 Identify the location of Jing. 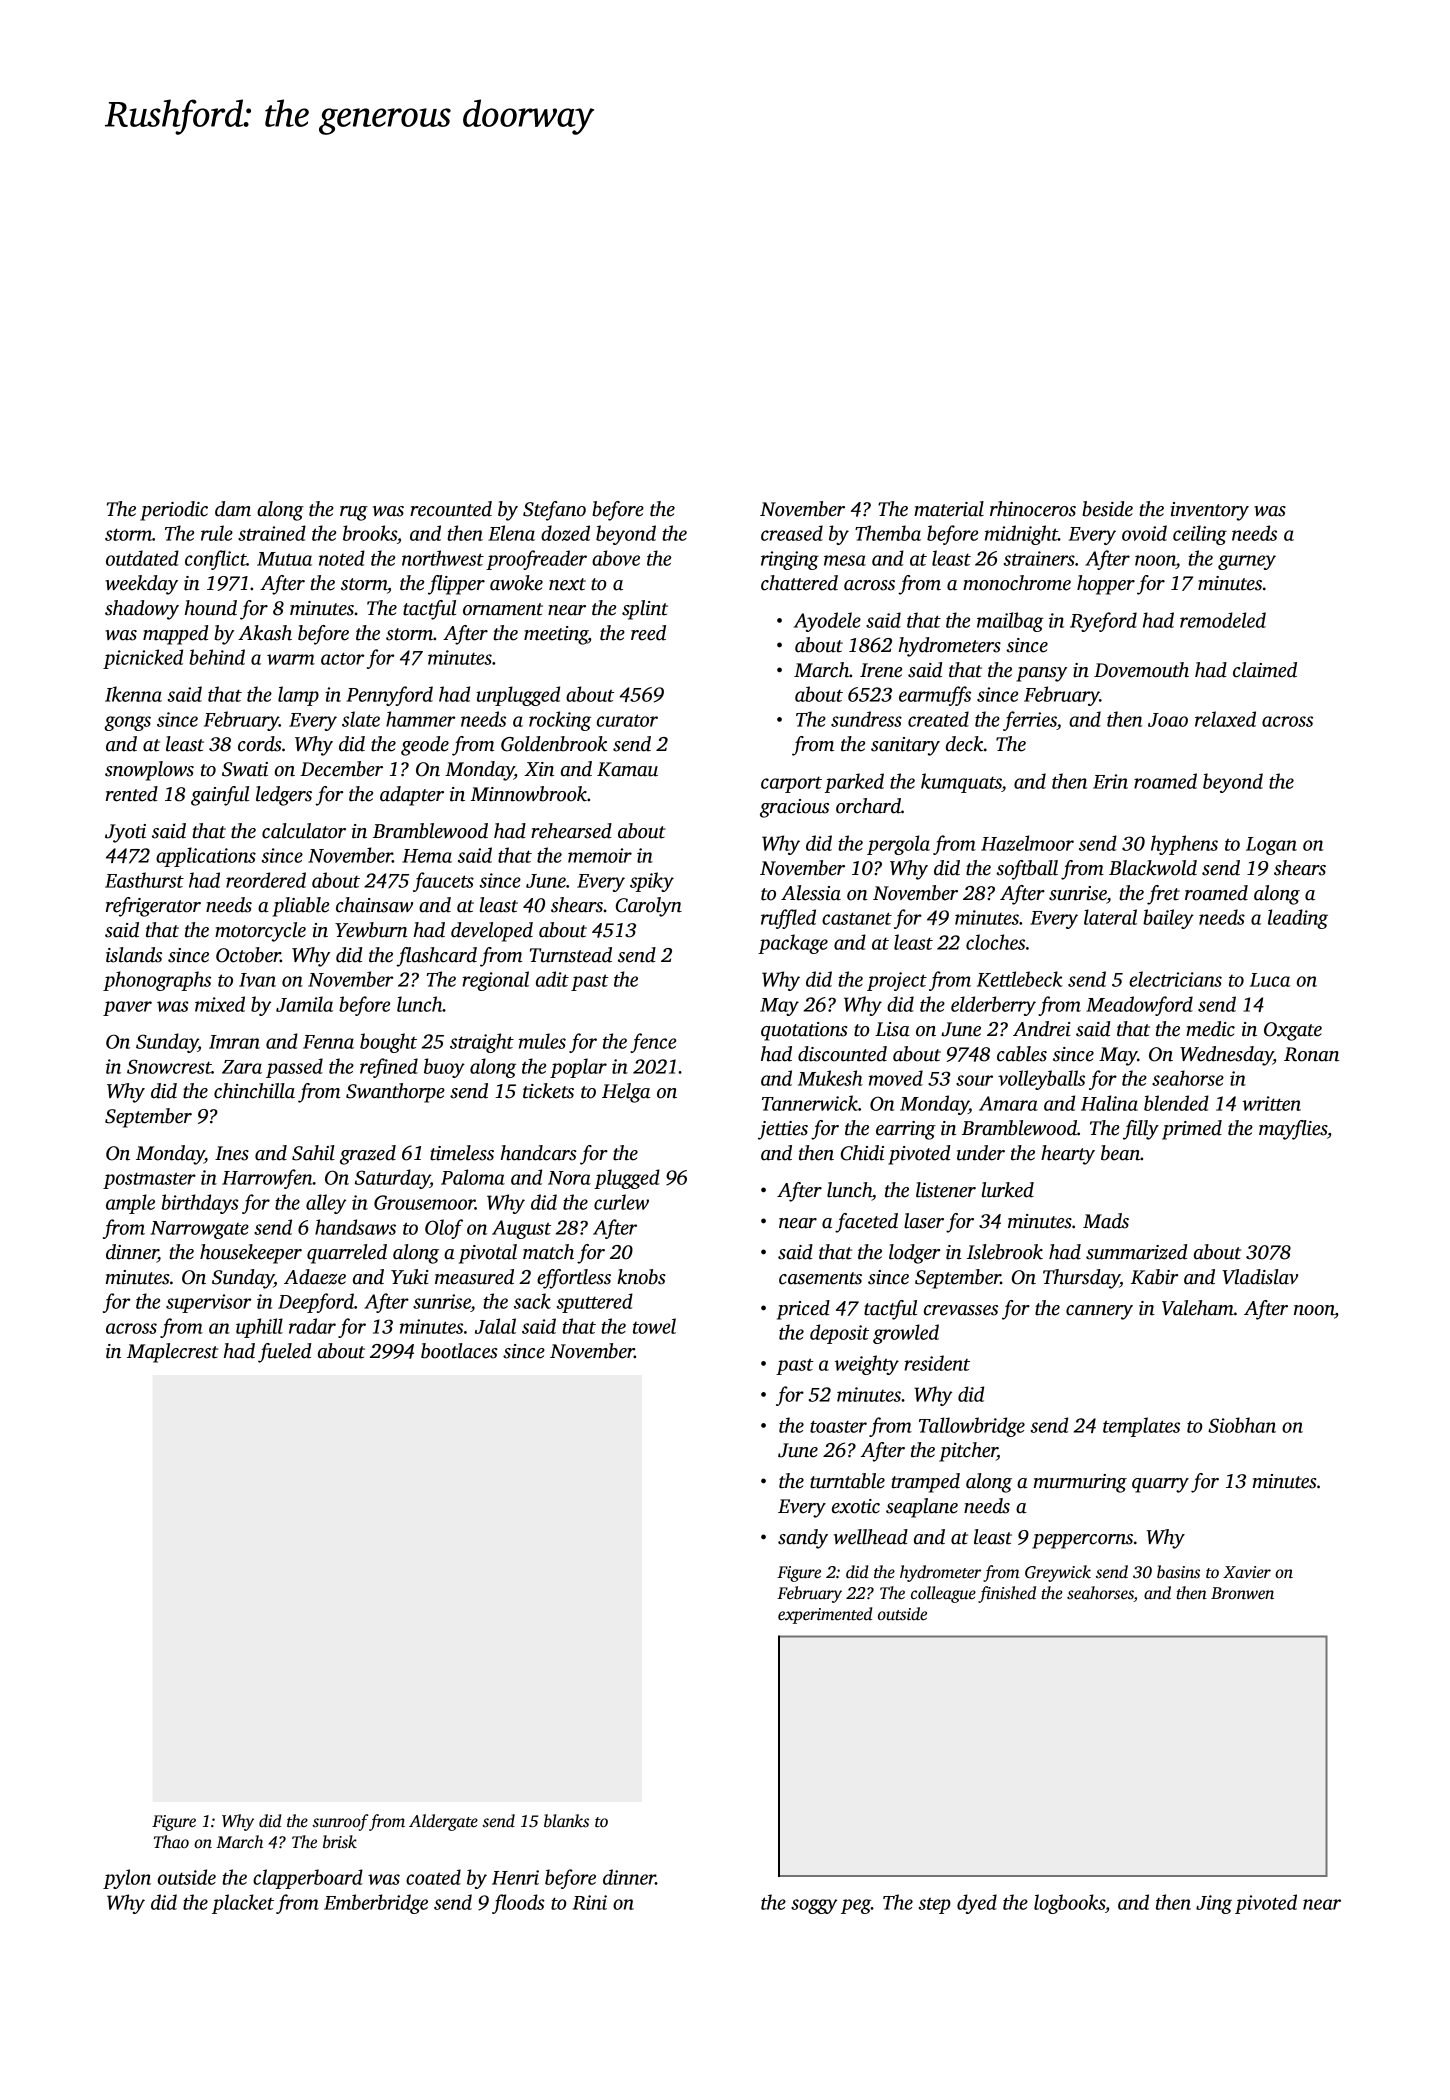
(1214, 1904).
